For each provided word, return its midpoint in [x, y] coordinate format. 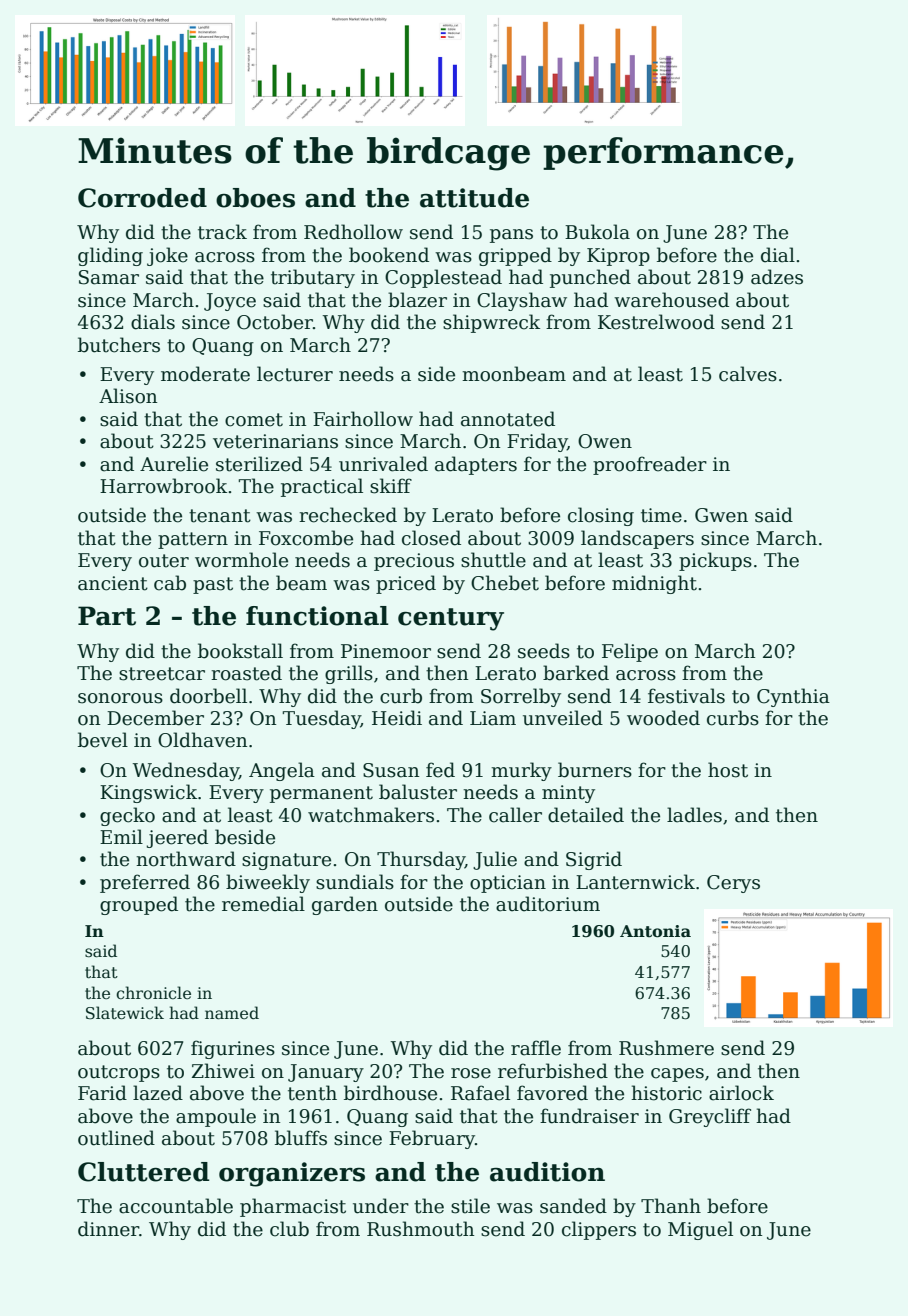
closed [431, 538]
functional [317, 616]
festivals [686, 696]
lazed [158, 1093]
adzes [777, 277]
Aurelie [174, 464]
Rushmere [666, 1048]
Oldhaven [202, 740]
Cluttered [144, 1172]
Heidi [397, 718]
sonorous [120, 698]
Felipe [630, 652]
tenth [312, 1093]
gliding [110, 256]
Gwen [721, 515]
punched [590, 278]
